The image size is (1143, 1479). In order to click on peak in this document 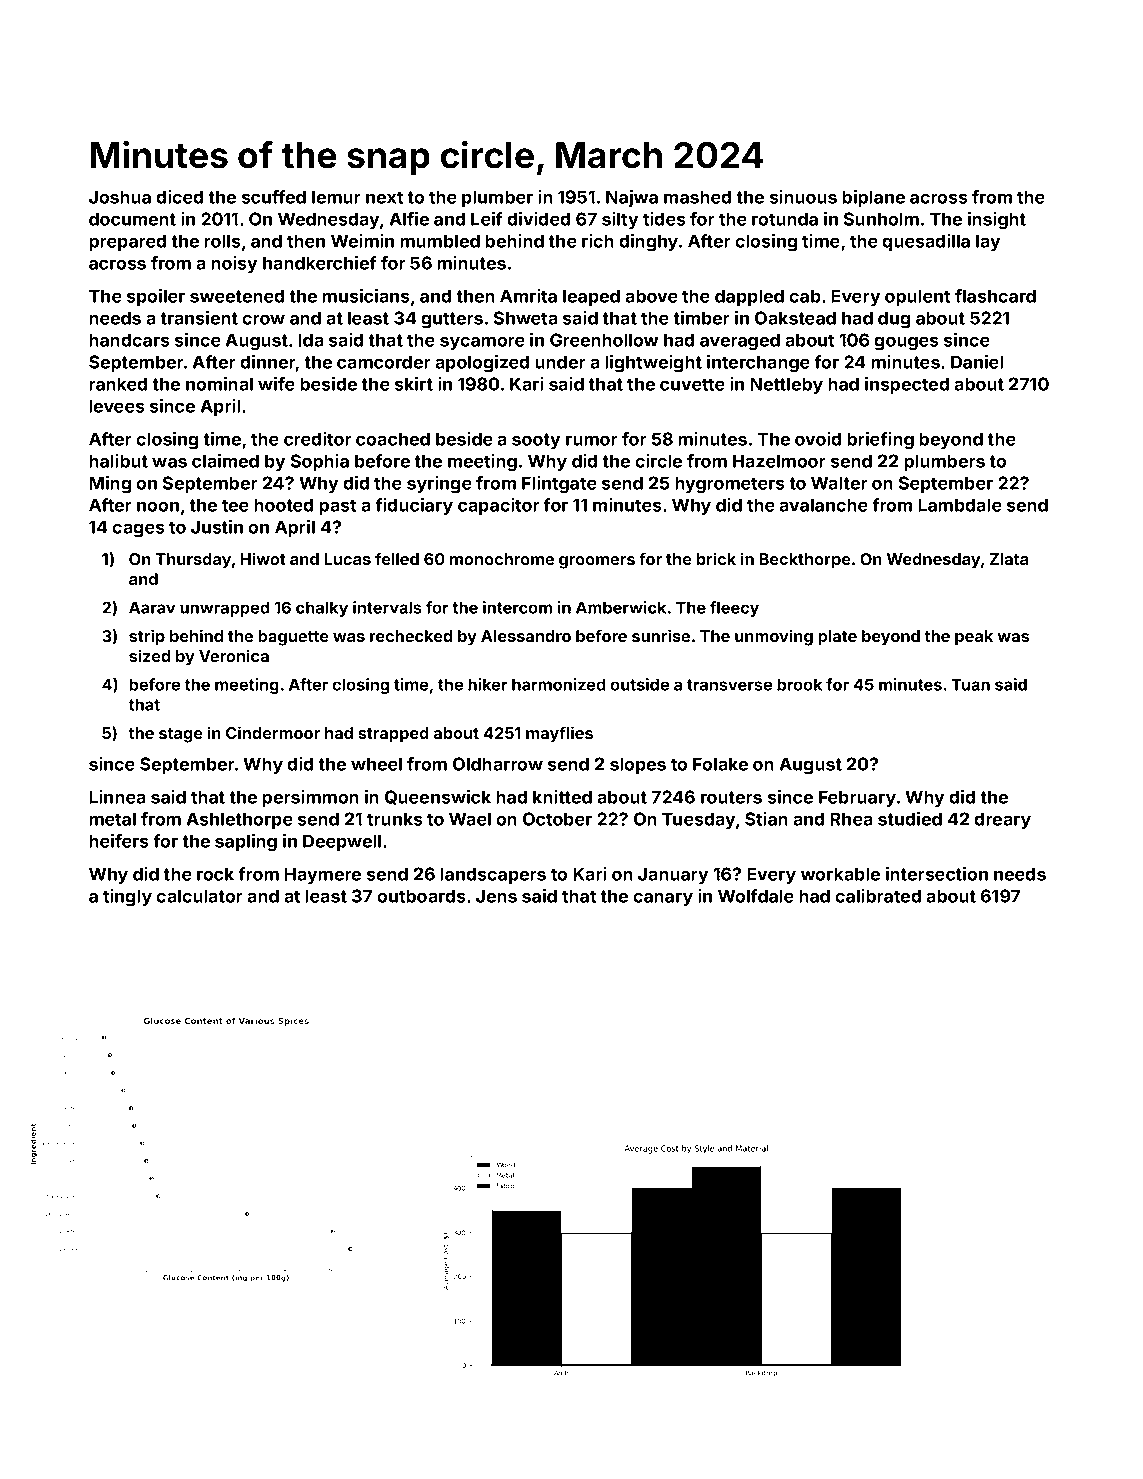, I will do `click(974, 638)`.
